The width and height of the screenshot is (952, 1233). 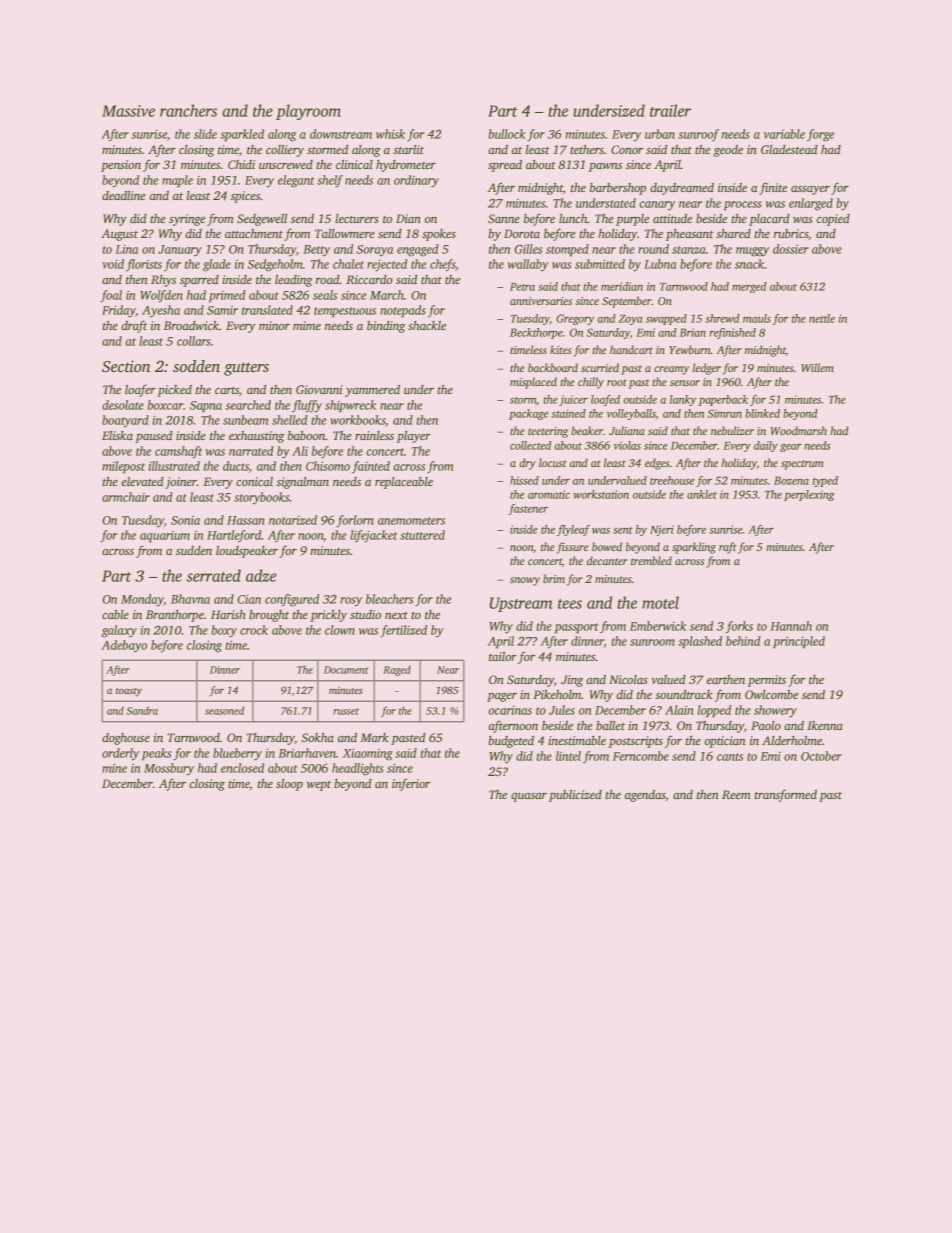 I want to click on void, so click(x=113, y=264).
